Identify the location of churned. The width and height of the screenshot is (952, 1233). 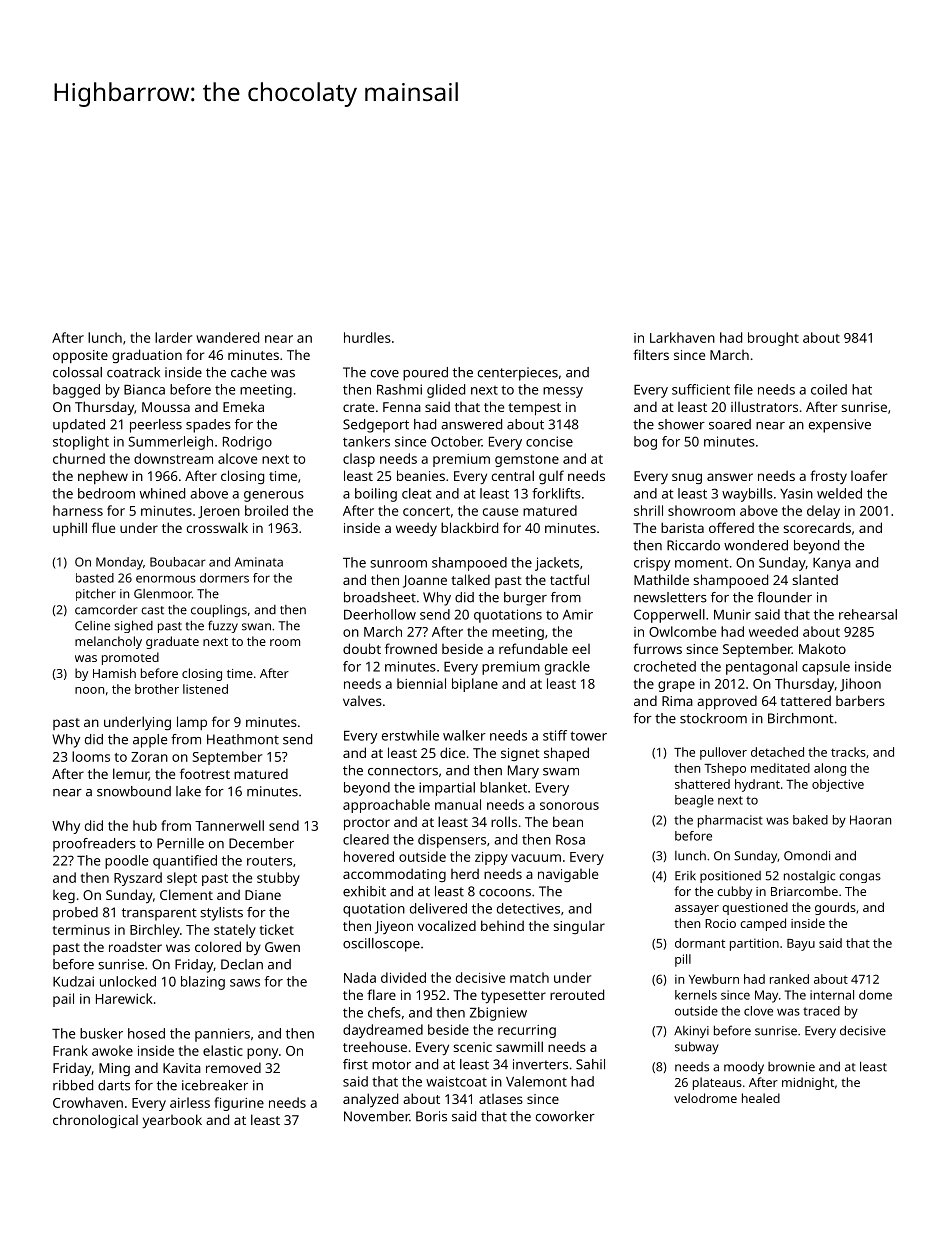
(79, 458).
